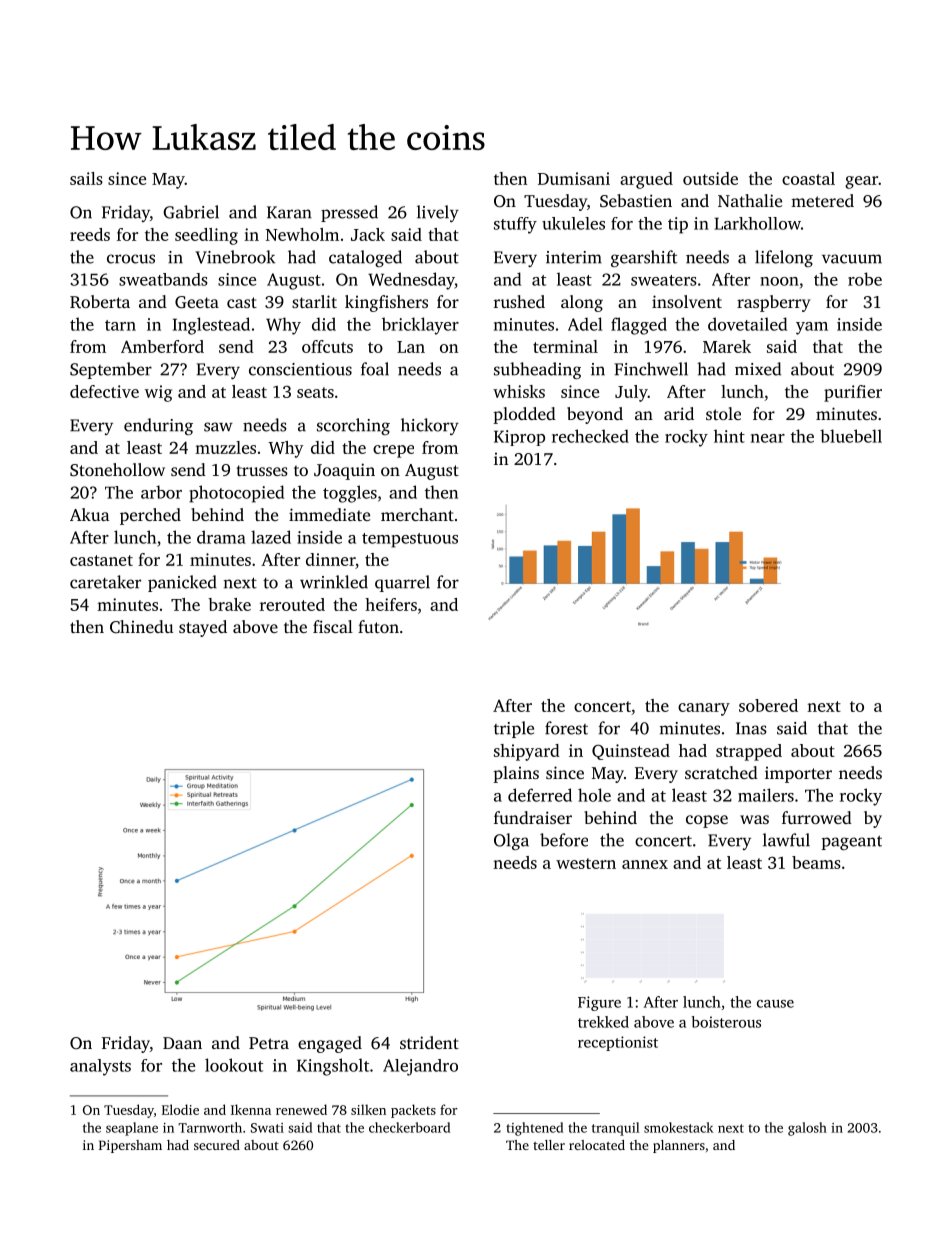 The height and width of the document is (1233, 952). Describe the element at coordinates (100, 1067) in the document. I see `analysts` at that location.
